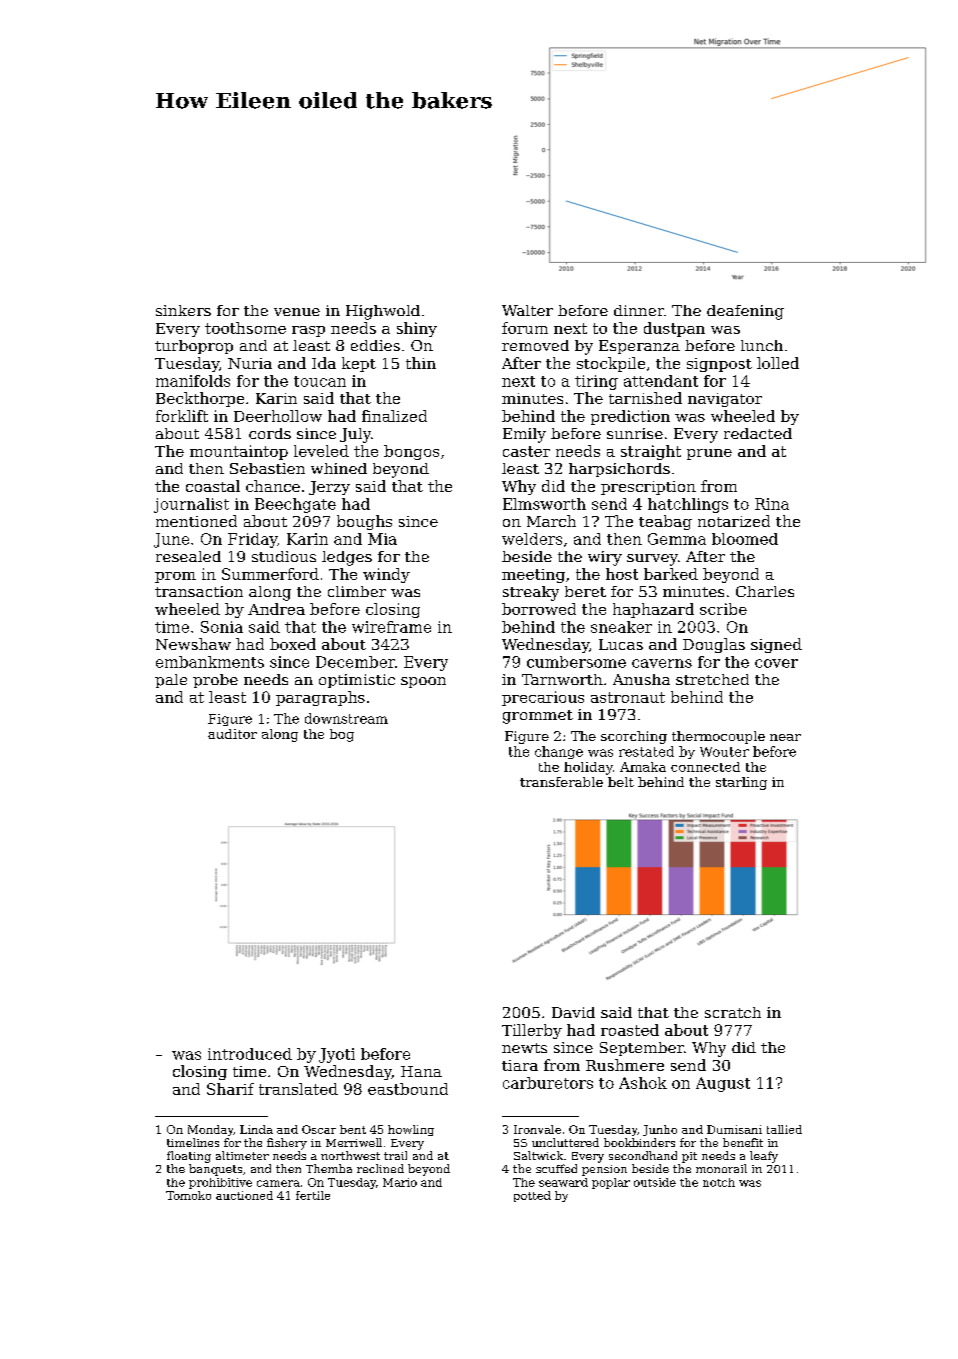 The height and width of the document is (1359, 958). Describe the element at coordinates (250, 1054) in the document. I see `introduced` at that location.
